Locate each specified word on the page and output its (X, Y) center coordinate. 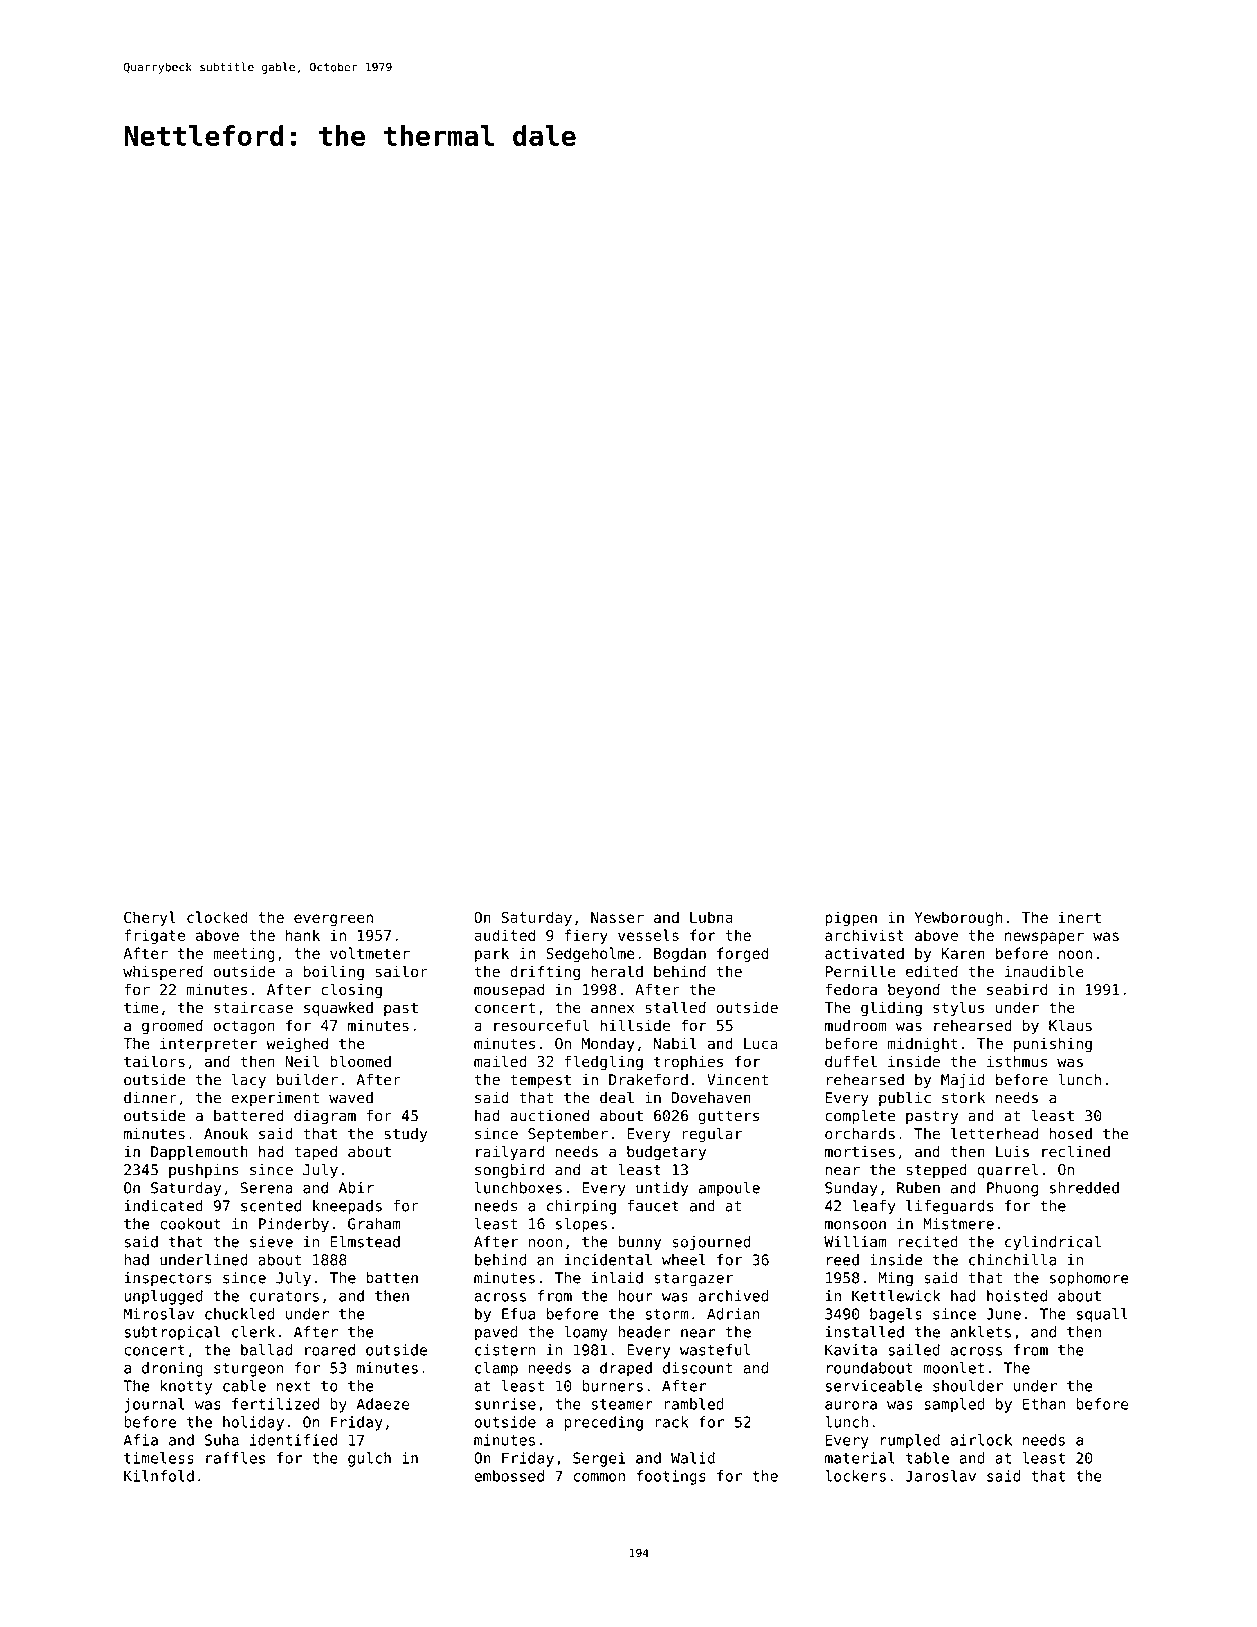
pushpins (203, 1171)
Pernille (860, 971)
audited (504, 935)
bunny (639, 1243)
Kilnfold (159, 1476)
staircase (253, 1007)
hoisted (1017, 1296)
